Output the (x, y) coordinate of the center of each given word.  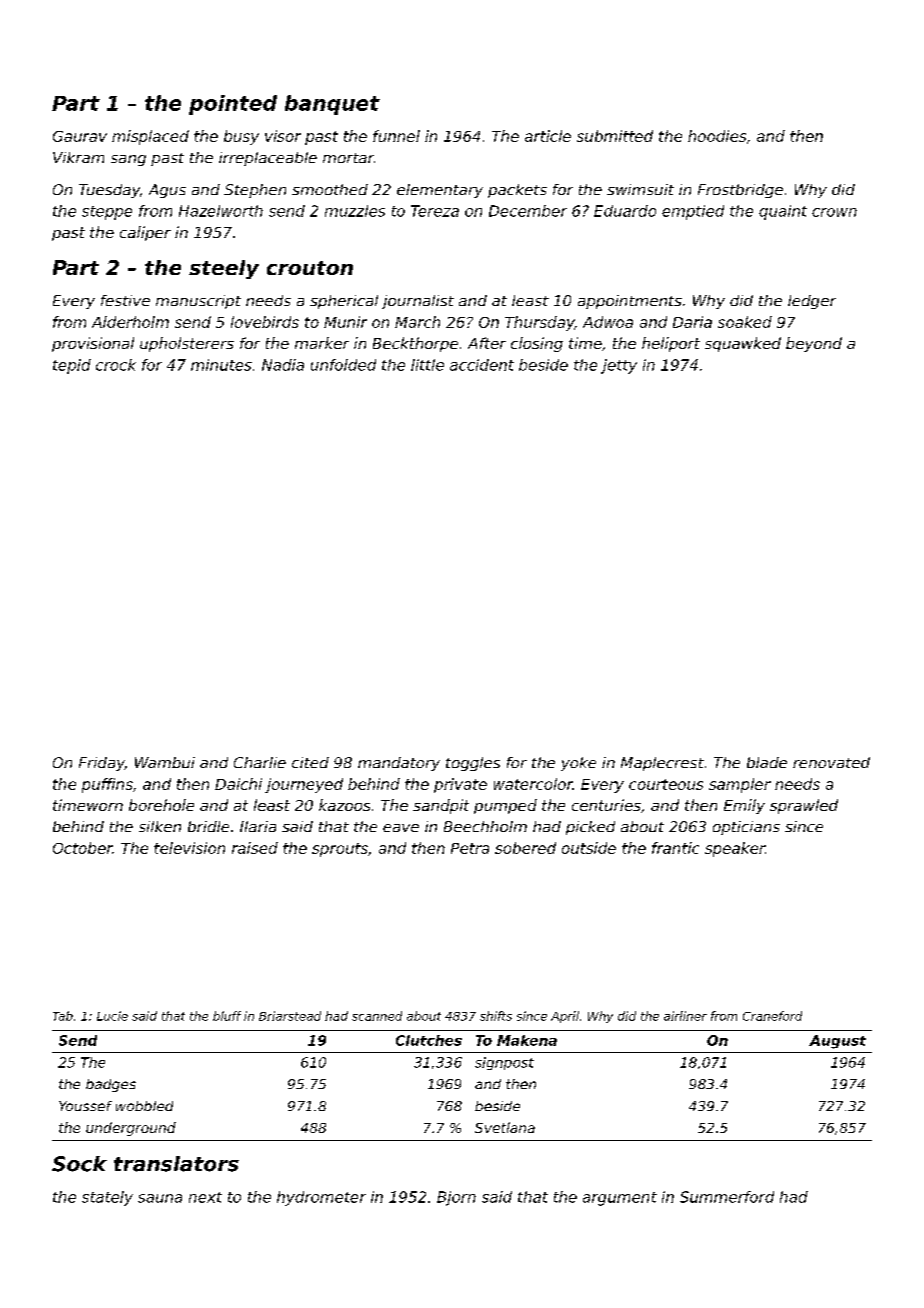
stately (107, 1198)
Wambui (165, 762)
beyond (814, 344)
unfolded (343, 365)
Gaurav (80, 136)
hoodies (717, 136)
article (548, 136)
